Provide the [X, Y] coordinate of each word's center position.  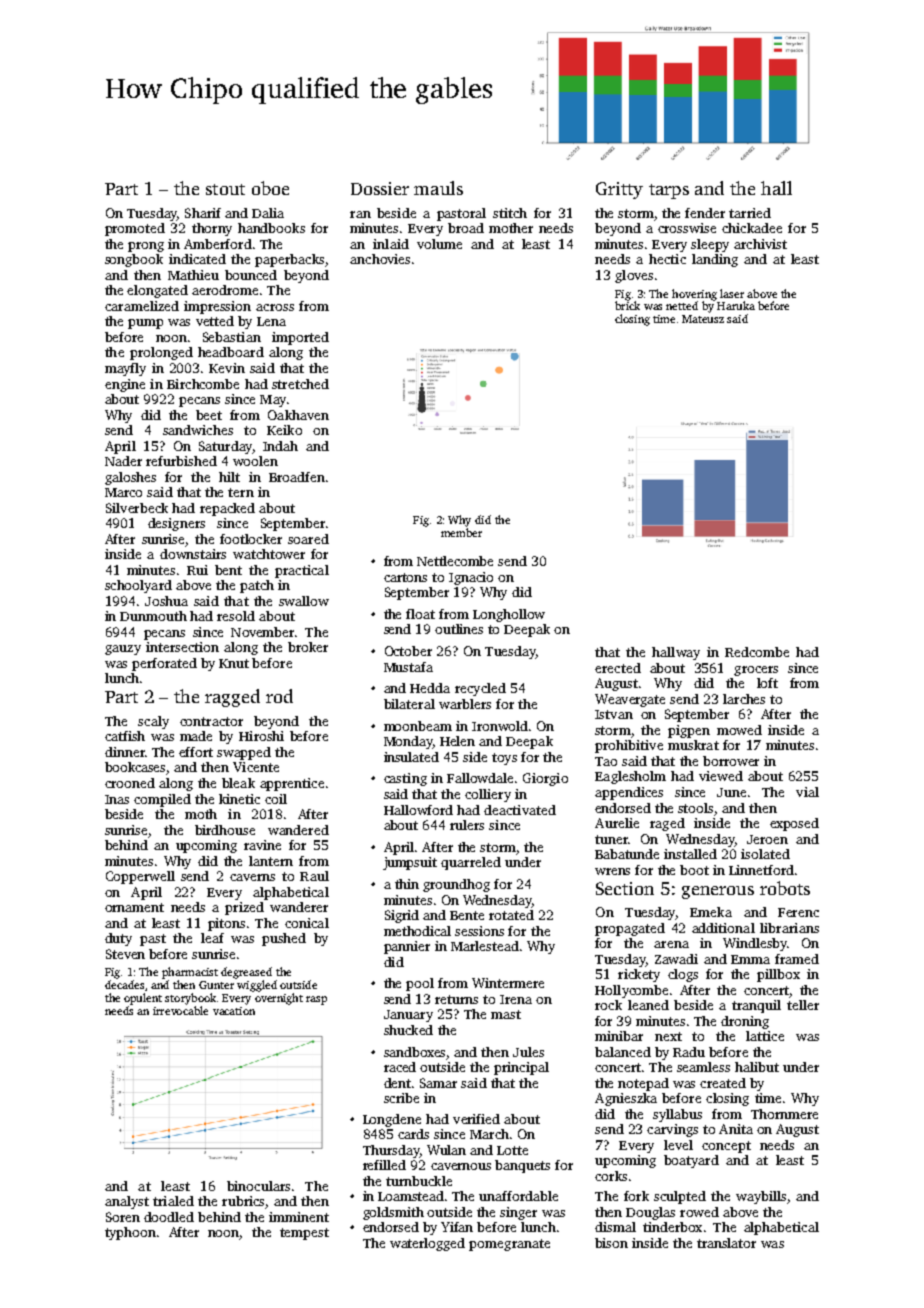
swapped [244, 753]
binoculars [258, 1186]
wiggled [257, 986]
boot [694, 870]
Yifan [457, 1227]
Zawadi [676, 959]
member [461, 532]
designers [176, 524]
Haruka [736, 305]
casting [405, 779]
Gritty [619, 190]
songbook [134, 260]
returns [456, 999]
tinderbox [672, 1227]
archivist [760, 244]
